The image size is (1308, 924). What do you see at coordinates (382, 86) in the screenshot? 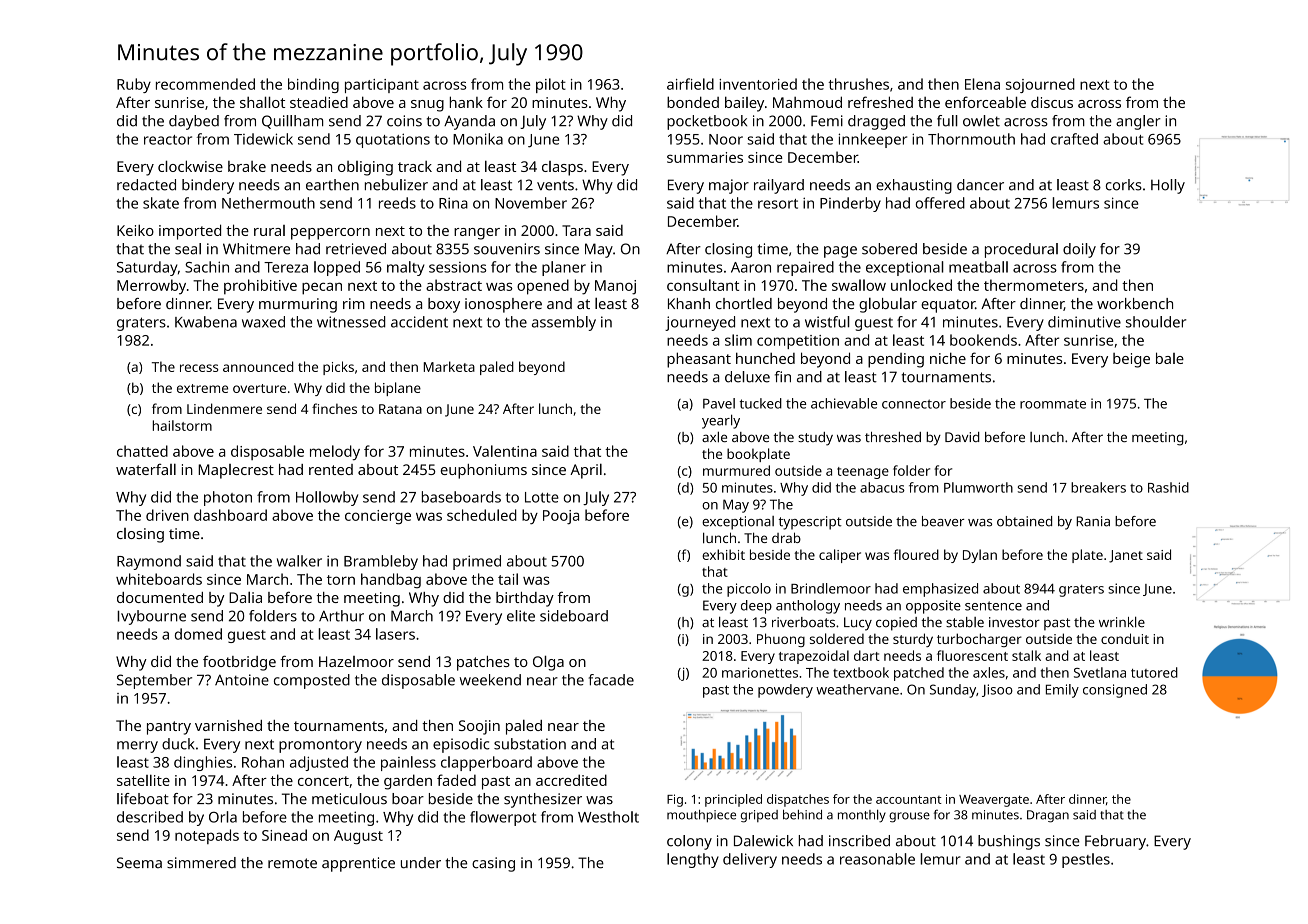
I see `participant` at bounding box center [382, 86].
